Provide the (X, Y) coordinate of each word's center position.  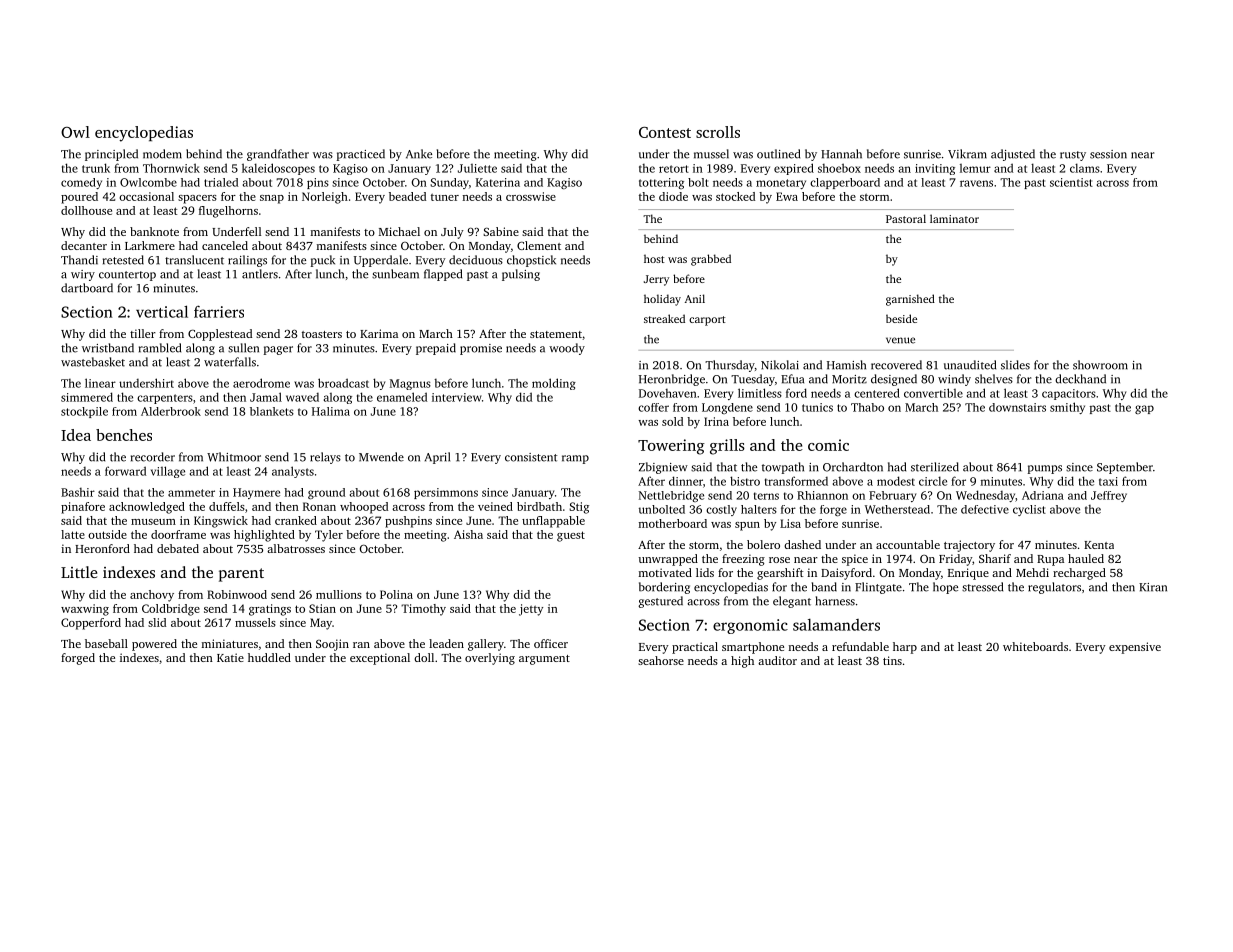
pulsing (521, 275)
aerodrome (261, 383)
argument (544, 660)
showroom (1100, 365)
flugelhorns (228, 212)
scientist (1071, 182)
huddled (269, 657)
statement (556, 334)
